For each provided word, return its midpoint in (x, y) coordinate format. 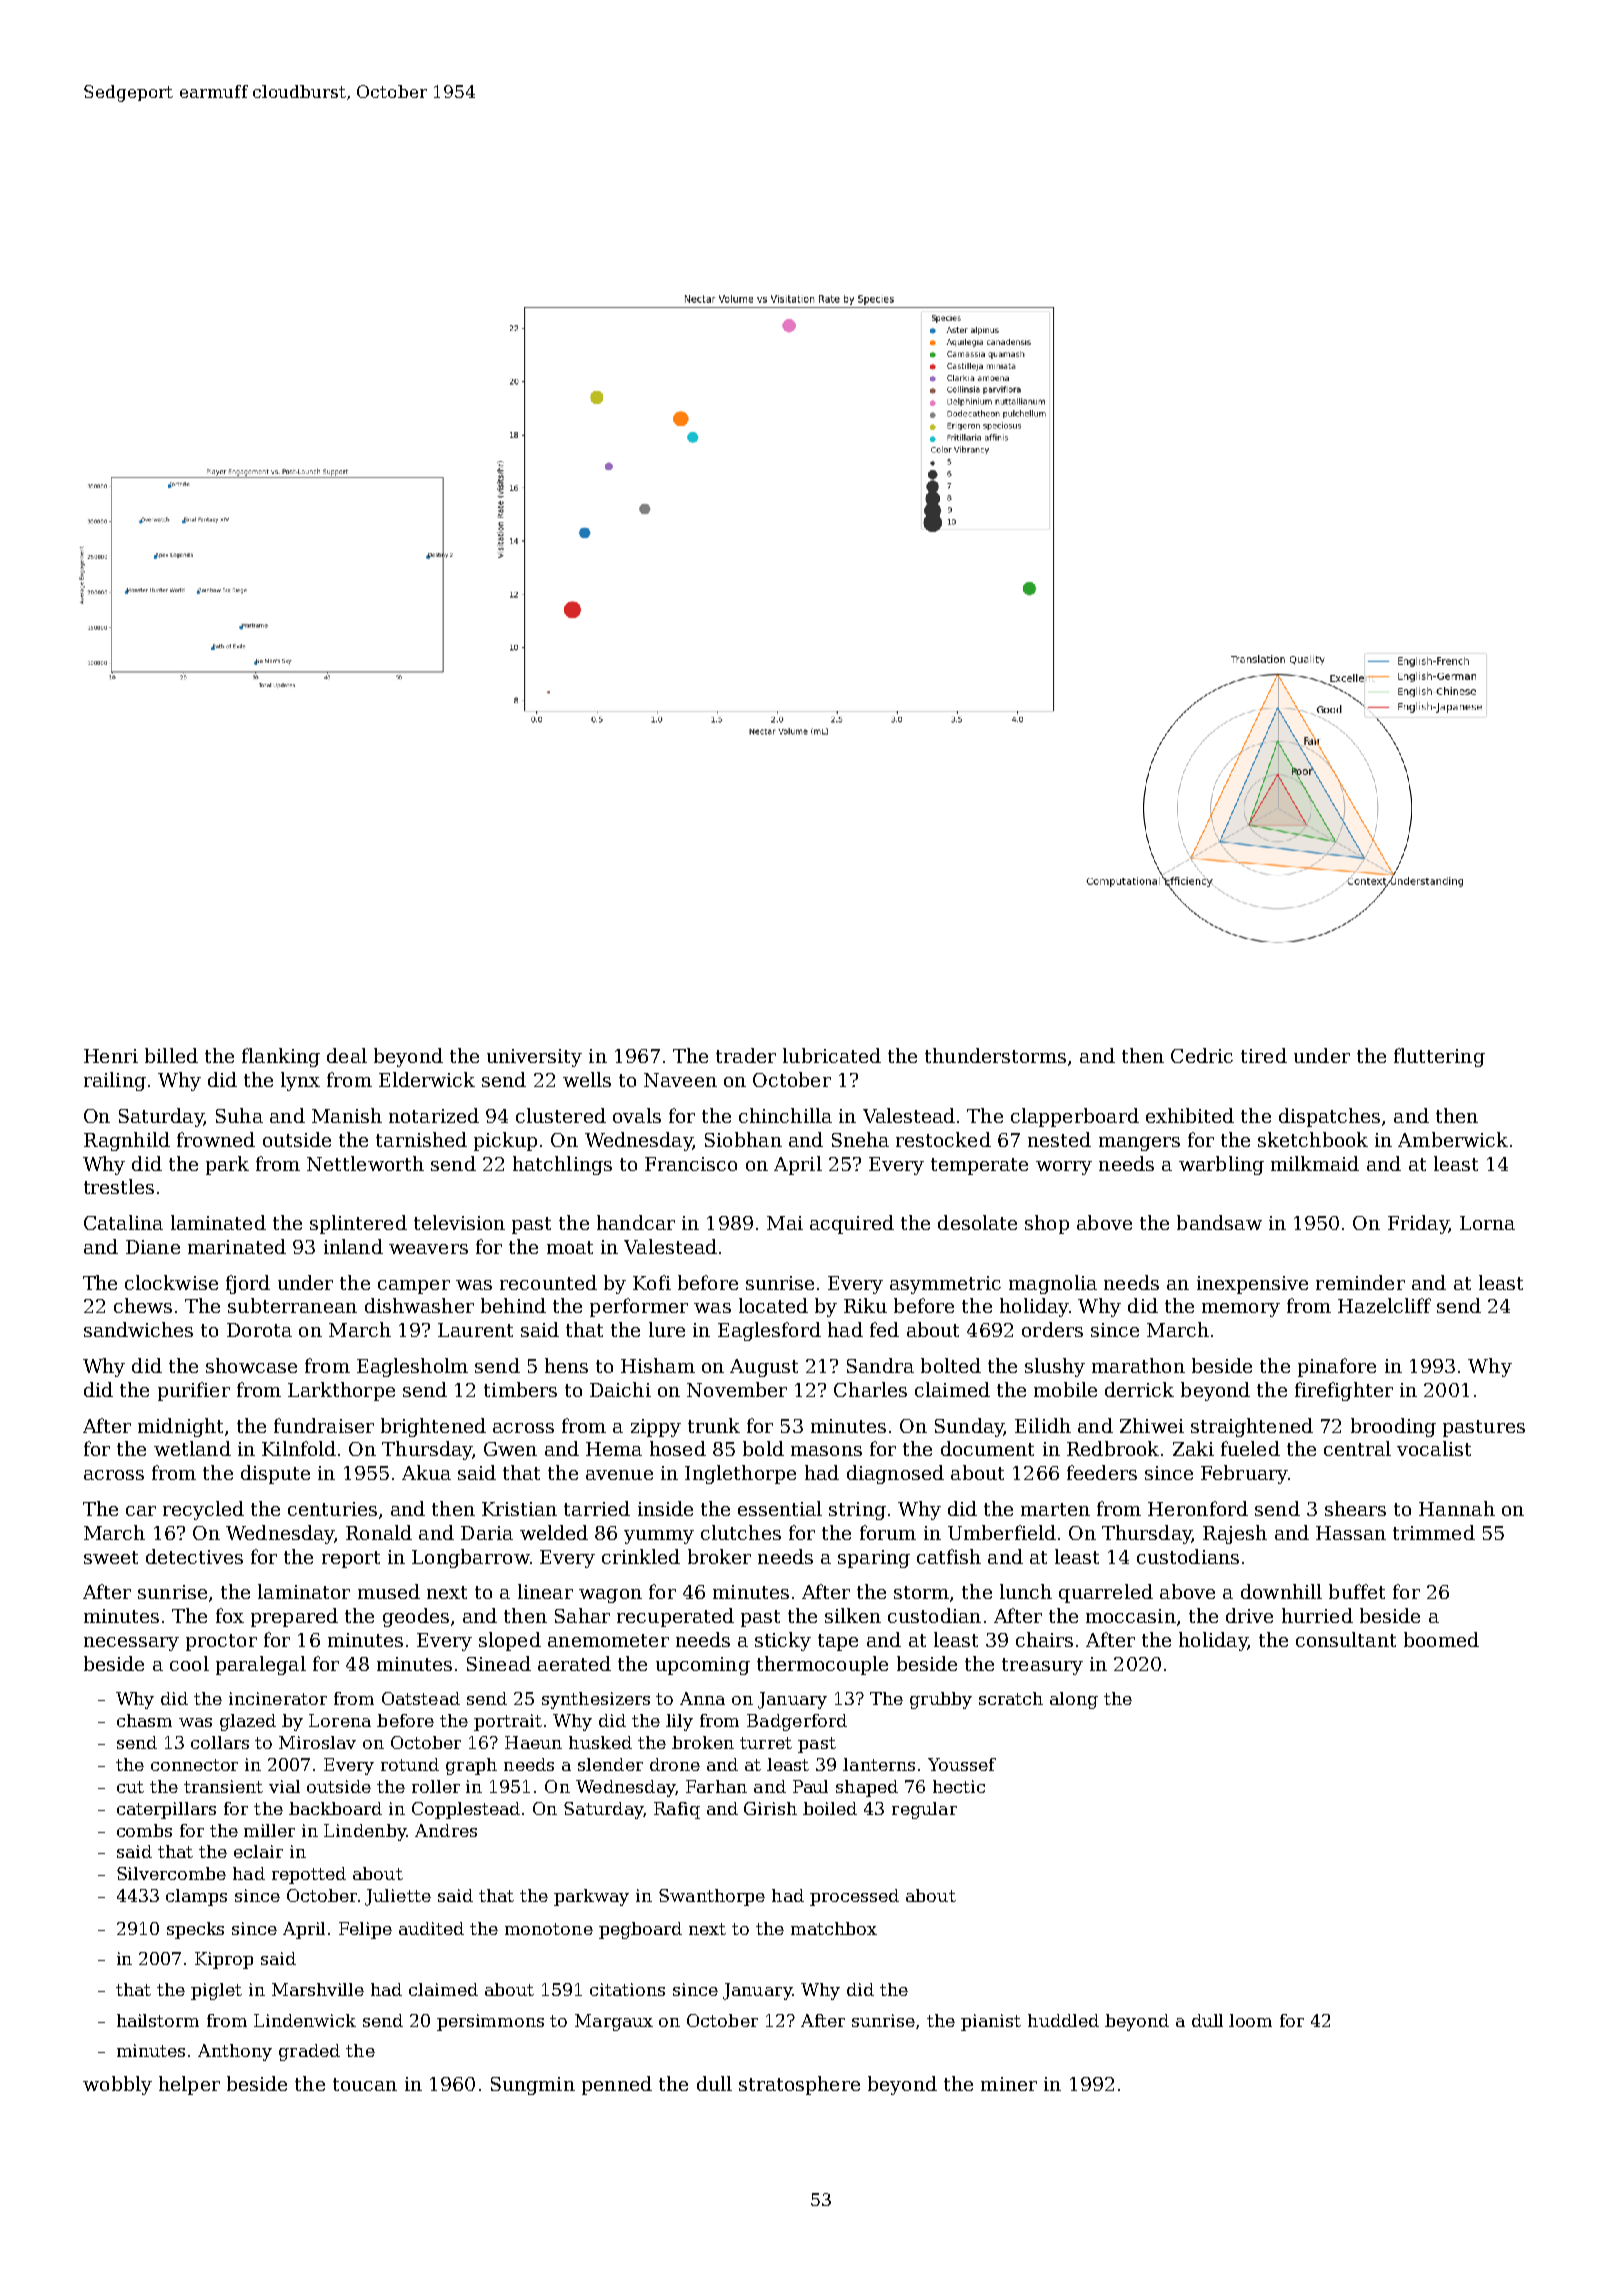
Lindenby (365, 1832)
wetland (192, 1448)
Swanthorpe (712, 1897)
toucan (365, 2084)
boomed (1441, 1639)
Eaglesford (769, 1331)
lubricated (832, 1055)
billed (171, 1055)
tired (1264, 1055)
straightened (1252, 1427)
